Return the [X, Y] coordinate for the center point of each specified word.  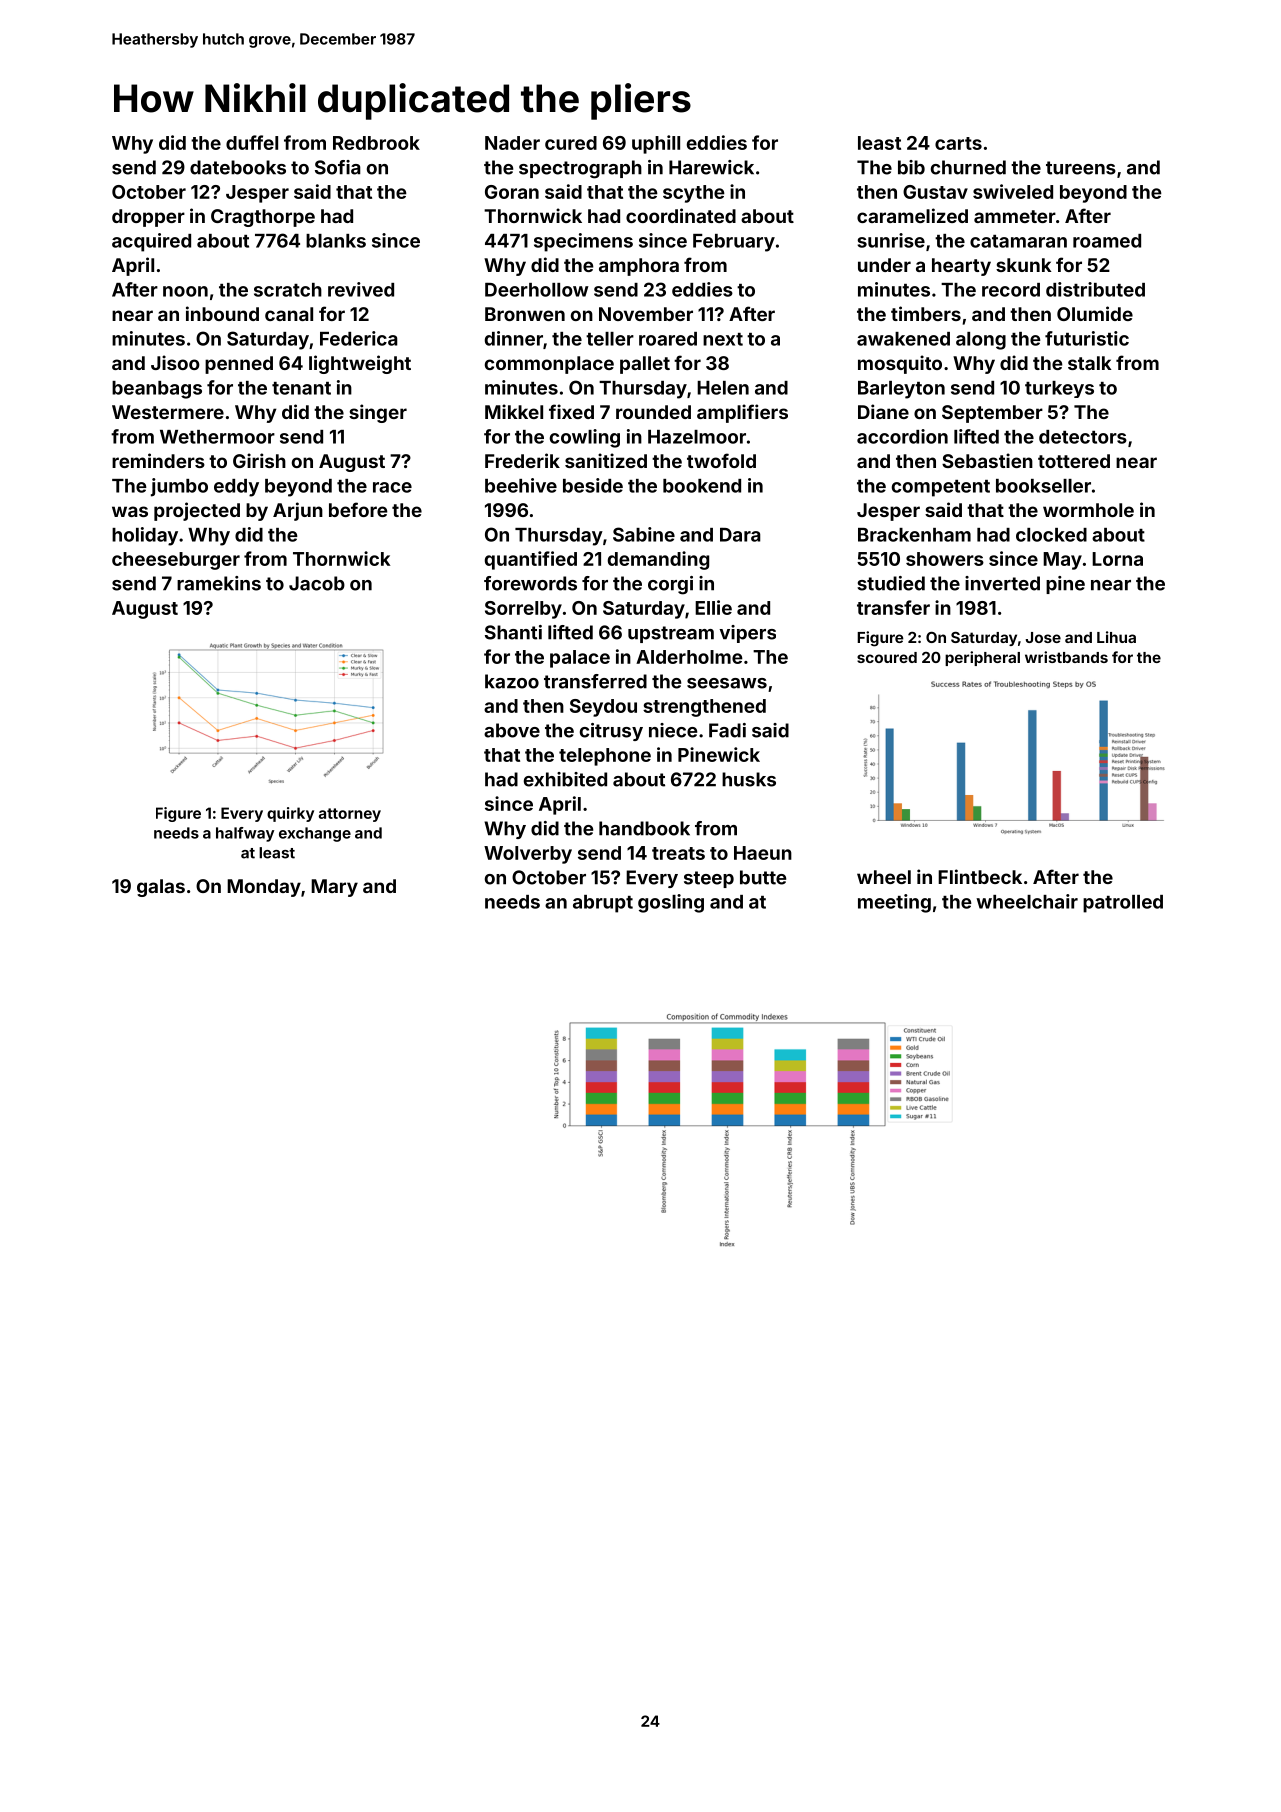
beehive [521, 485]
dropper [148, 218]
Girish [259, 460]
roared [668, 339]
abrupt [603, 904]
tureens [1081, 168]
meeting [894, 903]
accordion [902, 436]
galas [161, 888]
